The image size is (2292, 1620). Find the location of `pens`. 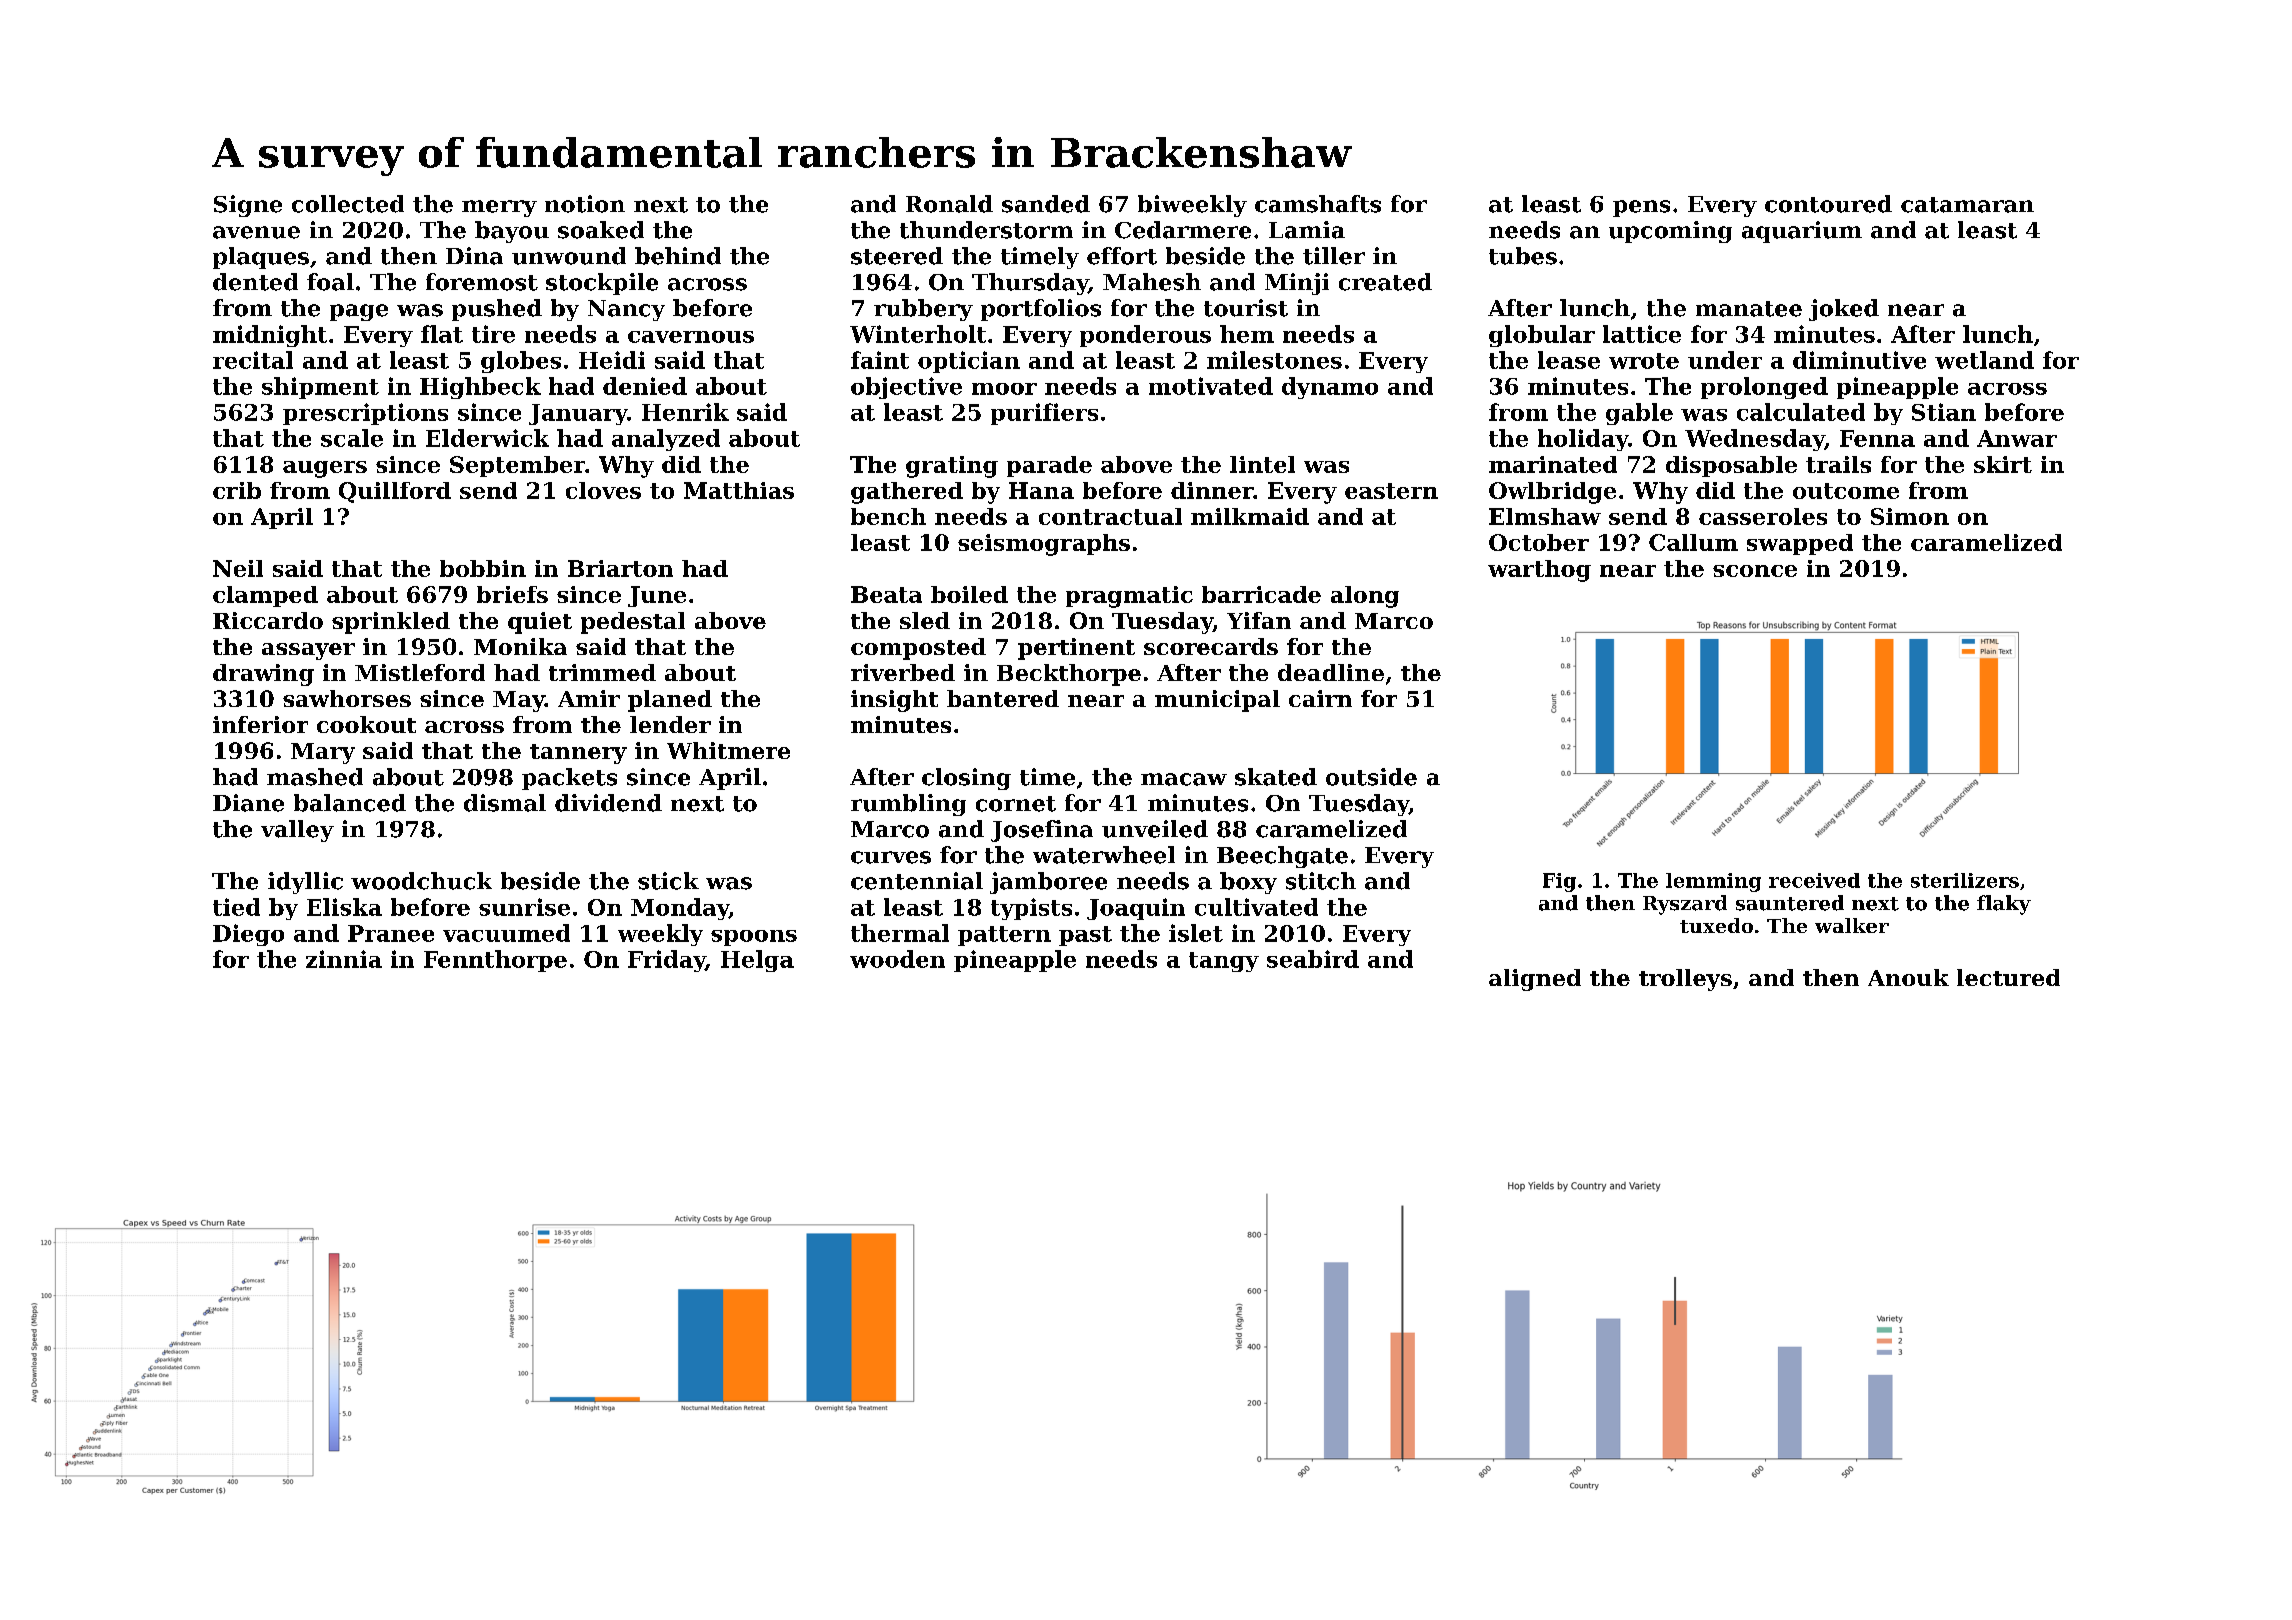

pens is located at coordinates (1641, 208).
